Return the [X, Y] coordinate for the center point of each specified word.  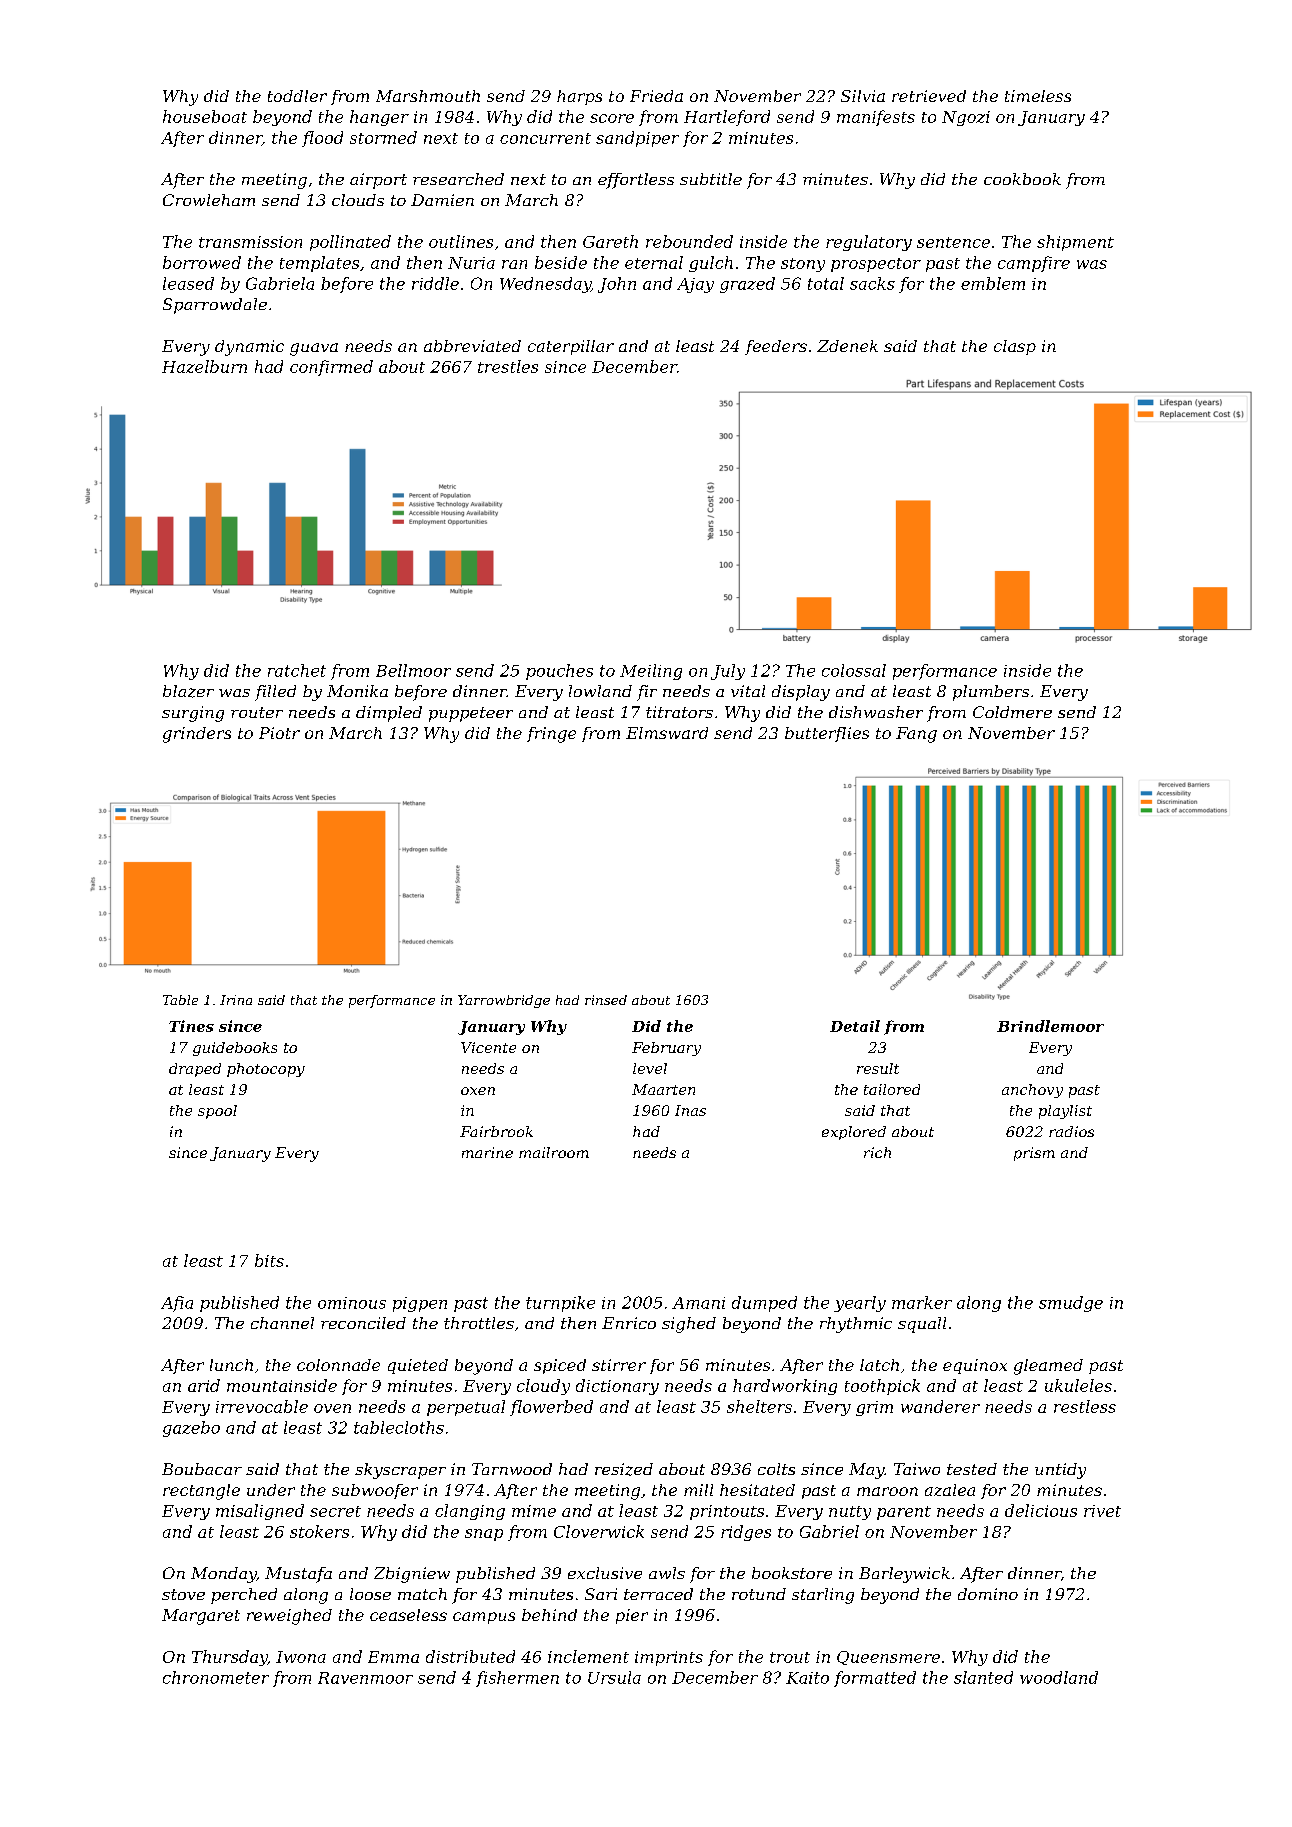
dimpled [389, 714]
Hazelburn [204, 366]
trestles [508, 366]
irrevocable [262, 1406]
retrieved [929, 96]
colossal [854, 670]
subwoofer [375, 1491]
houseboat [205, 116]
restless [1085, 1406]
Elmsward [667, 733]
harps [579, 97]
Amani [698, 1303]
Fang [916, 735]
